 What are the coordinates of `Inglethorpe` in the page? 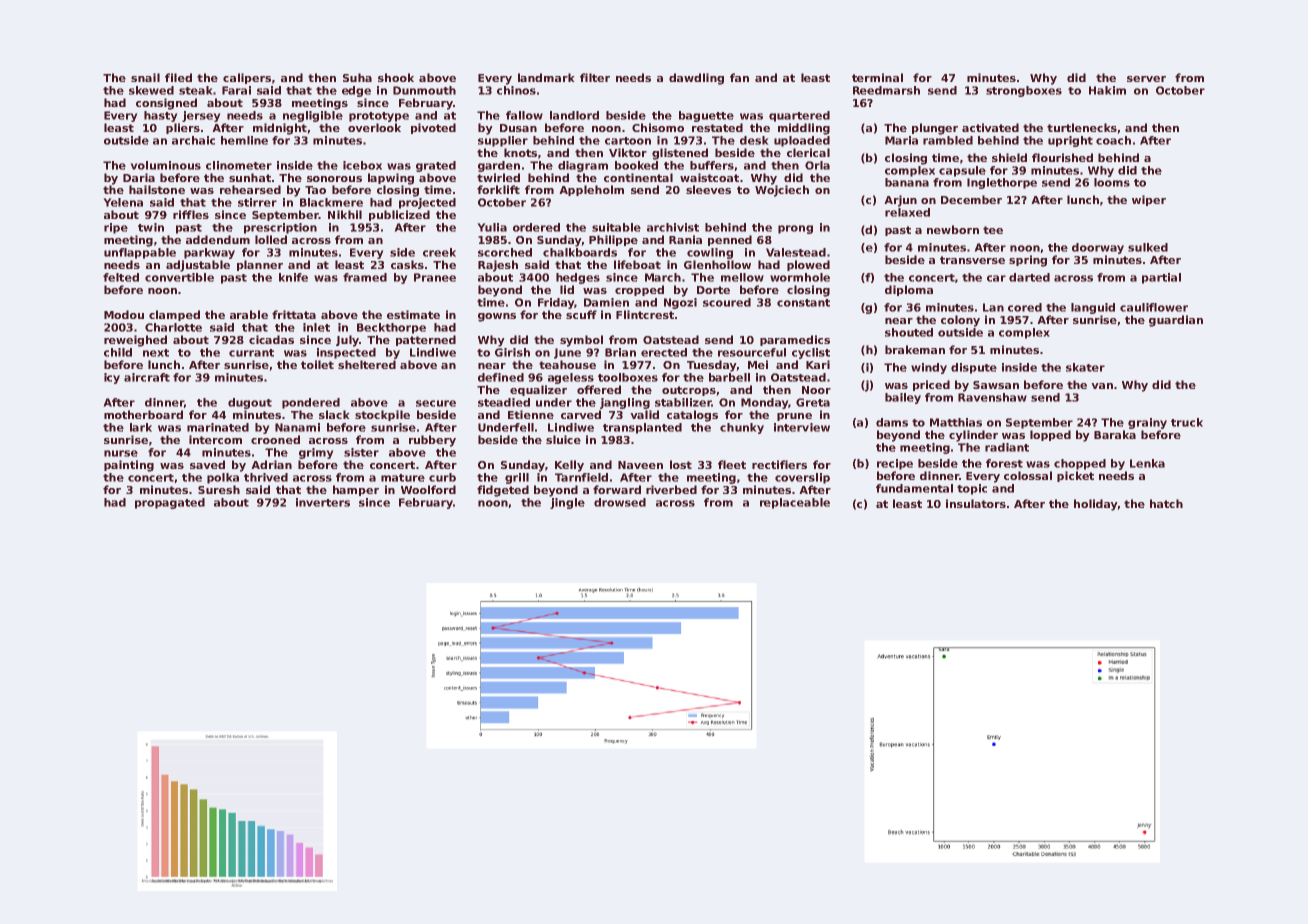 It's located at (1002, 183).
